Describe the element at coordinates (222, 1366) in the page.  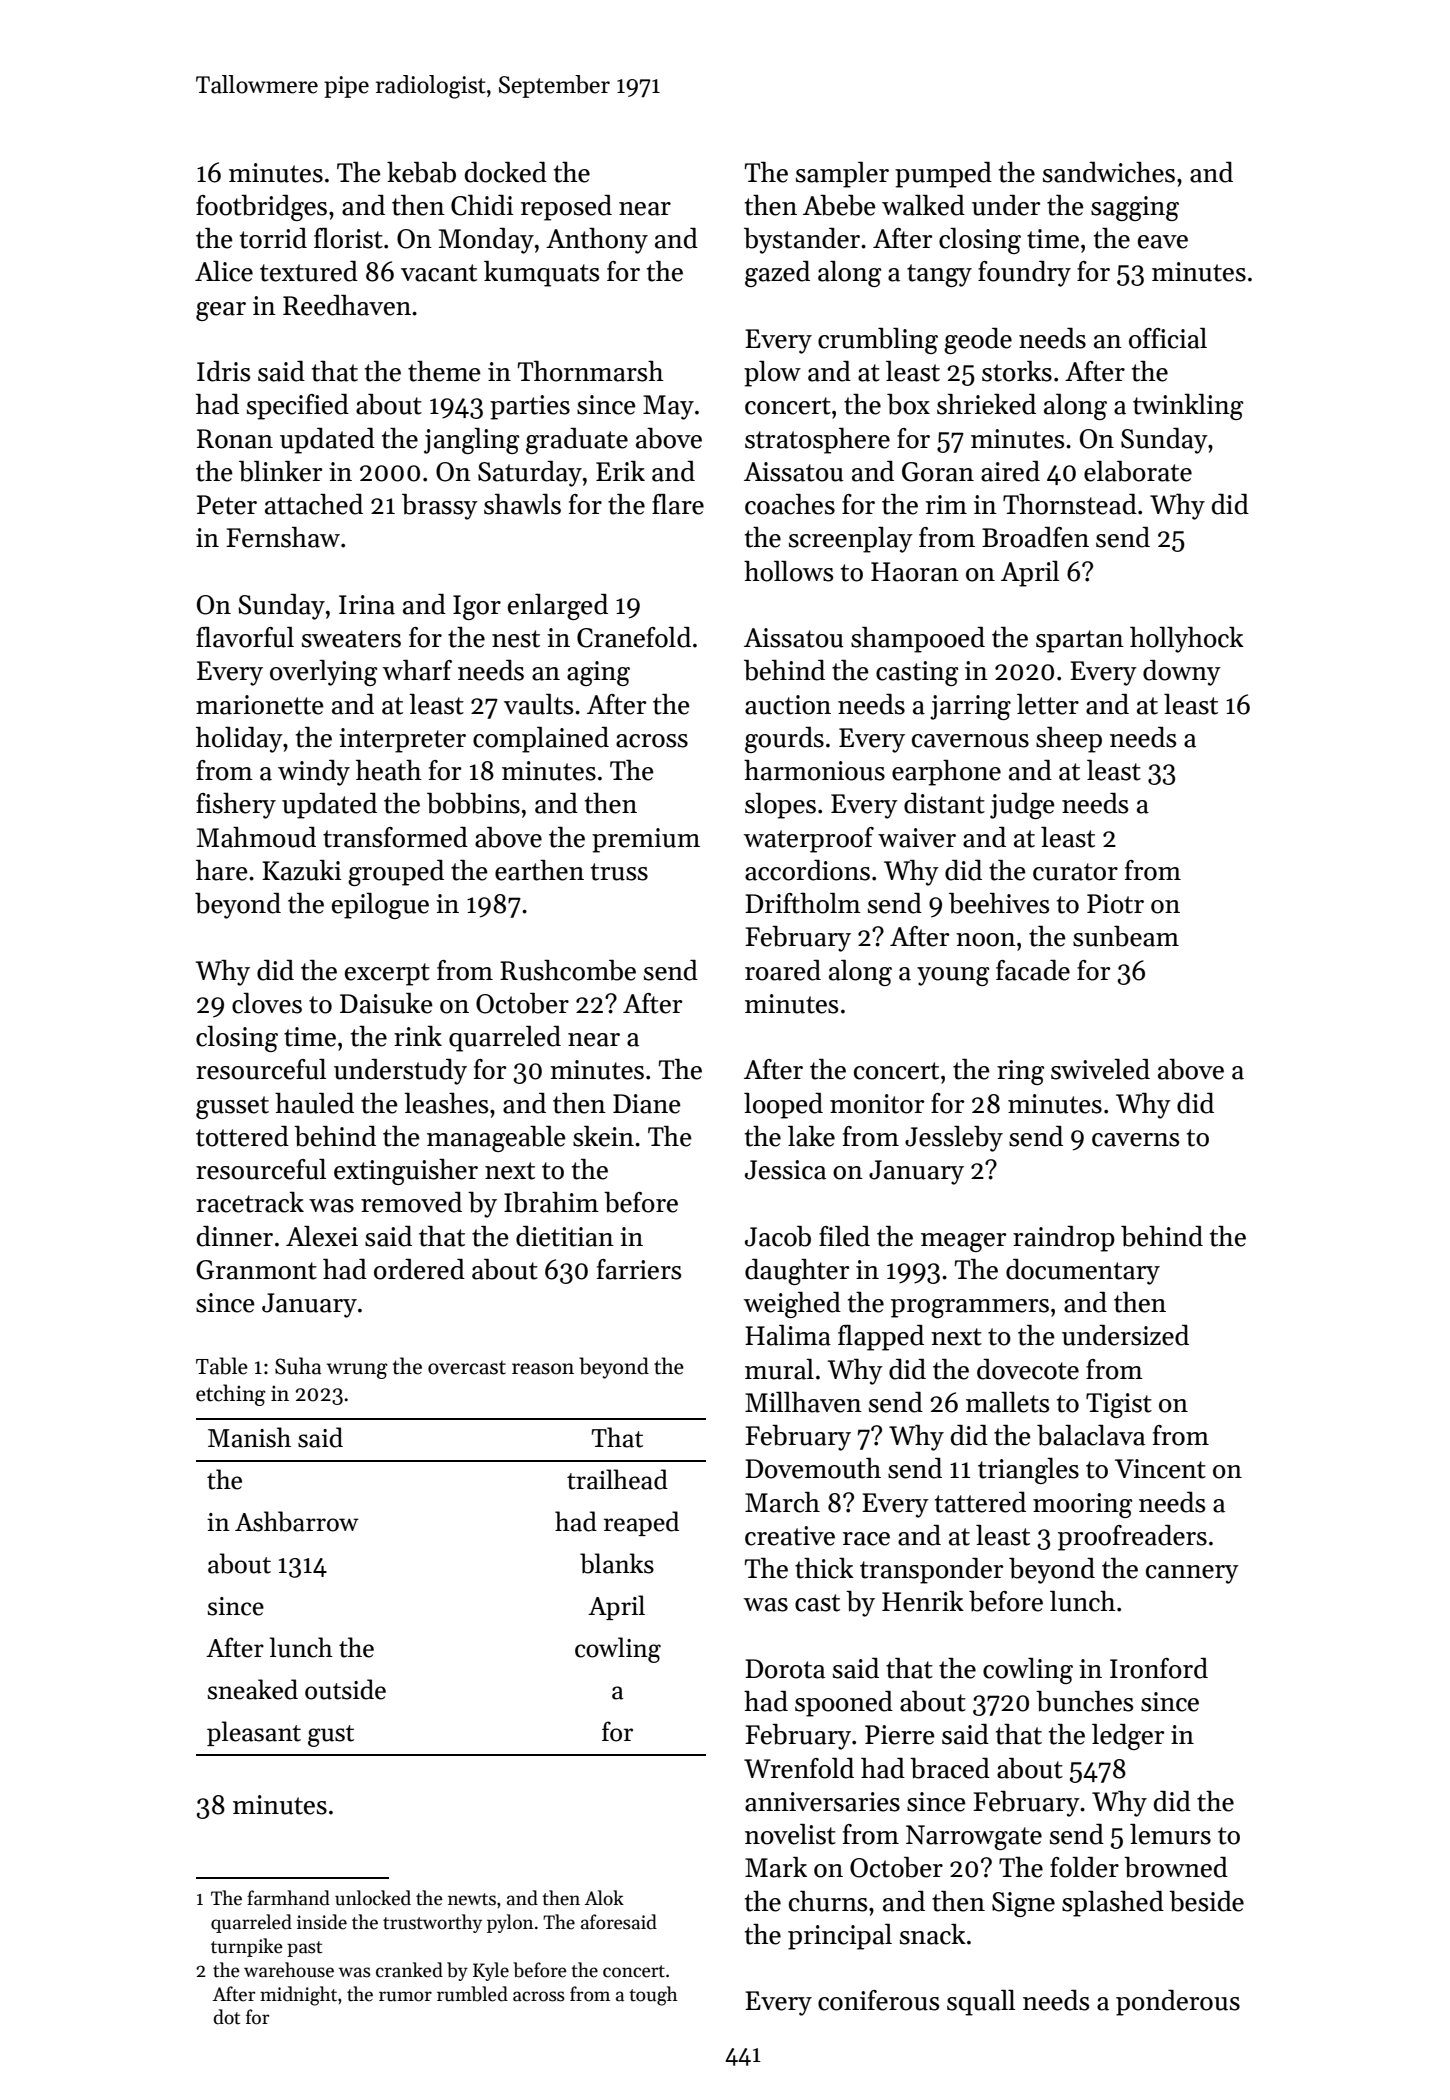
I see `Table` at that location.
